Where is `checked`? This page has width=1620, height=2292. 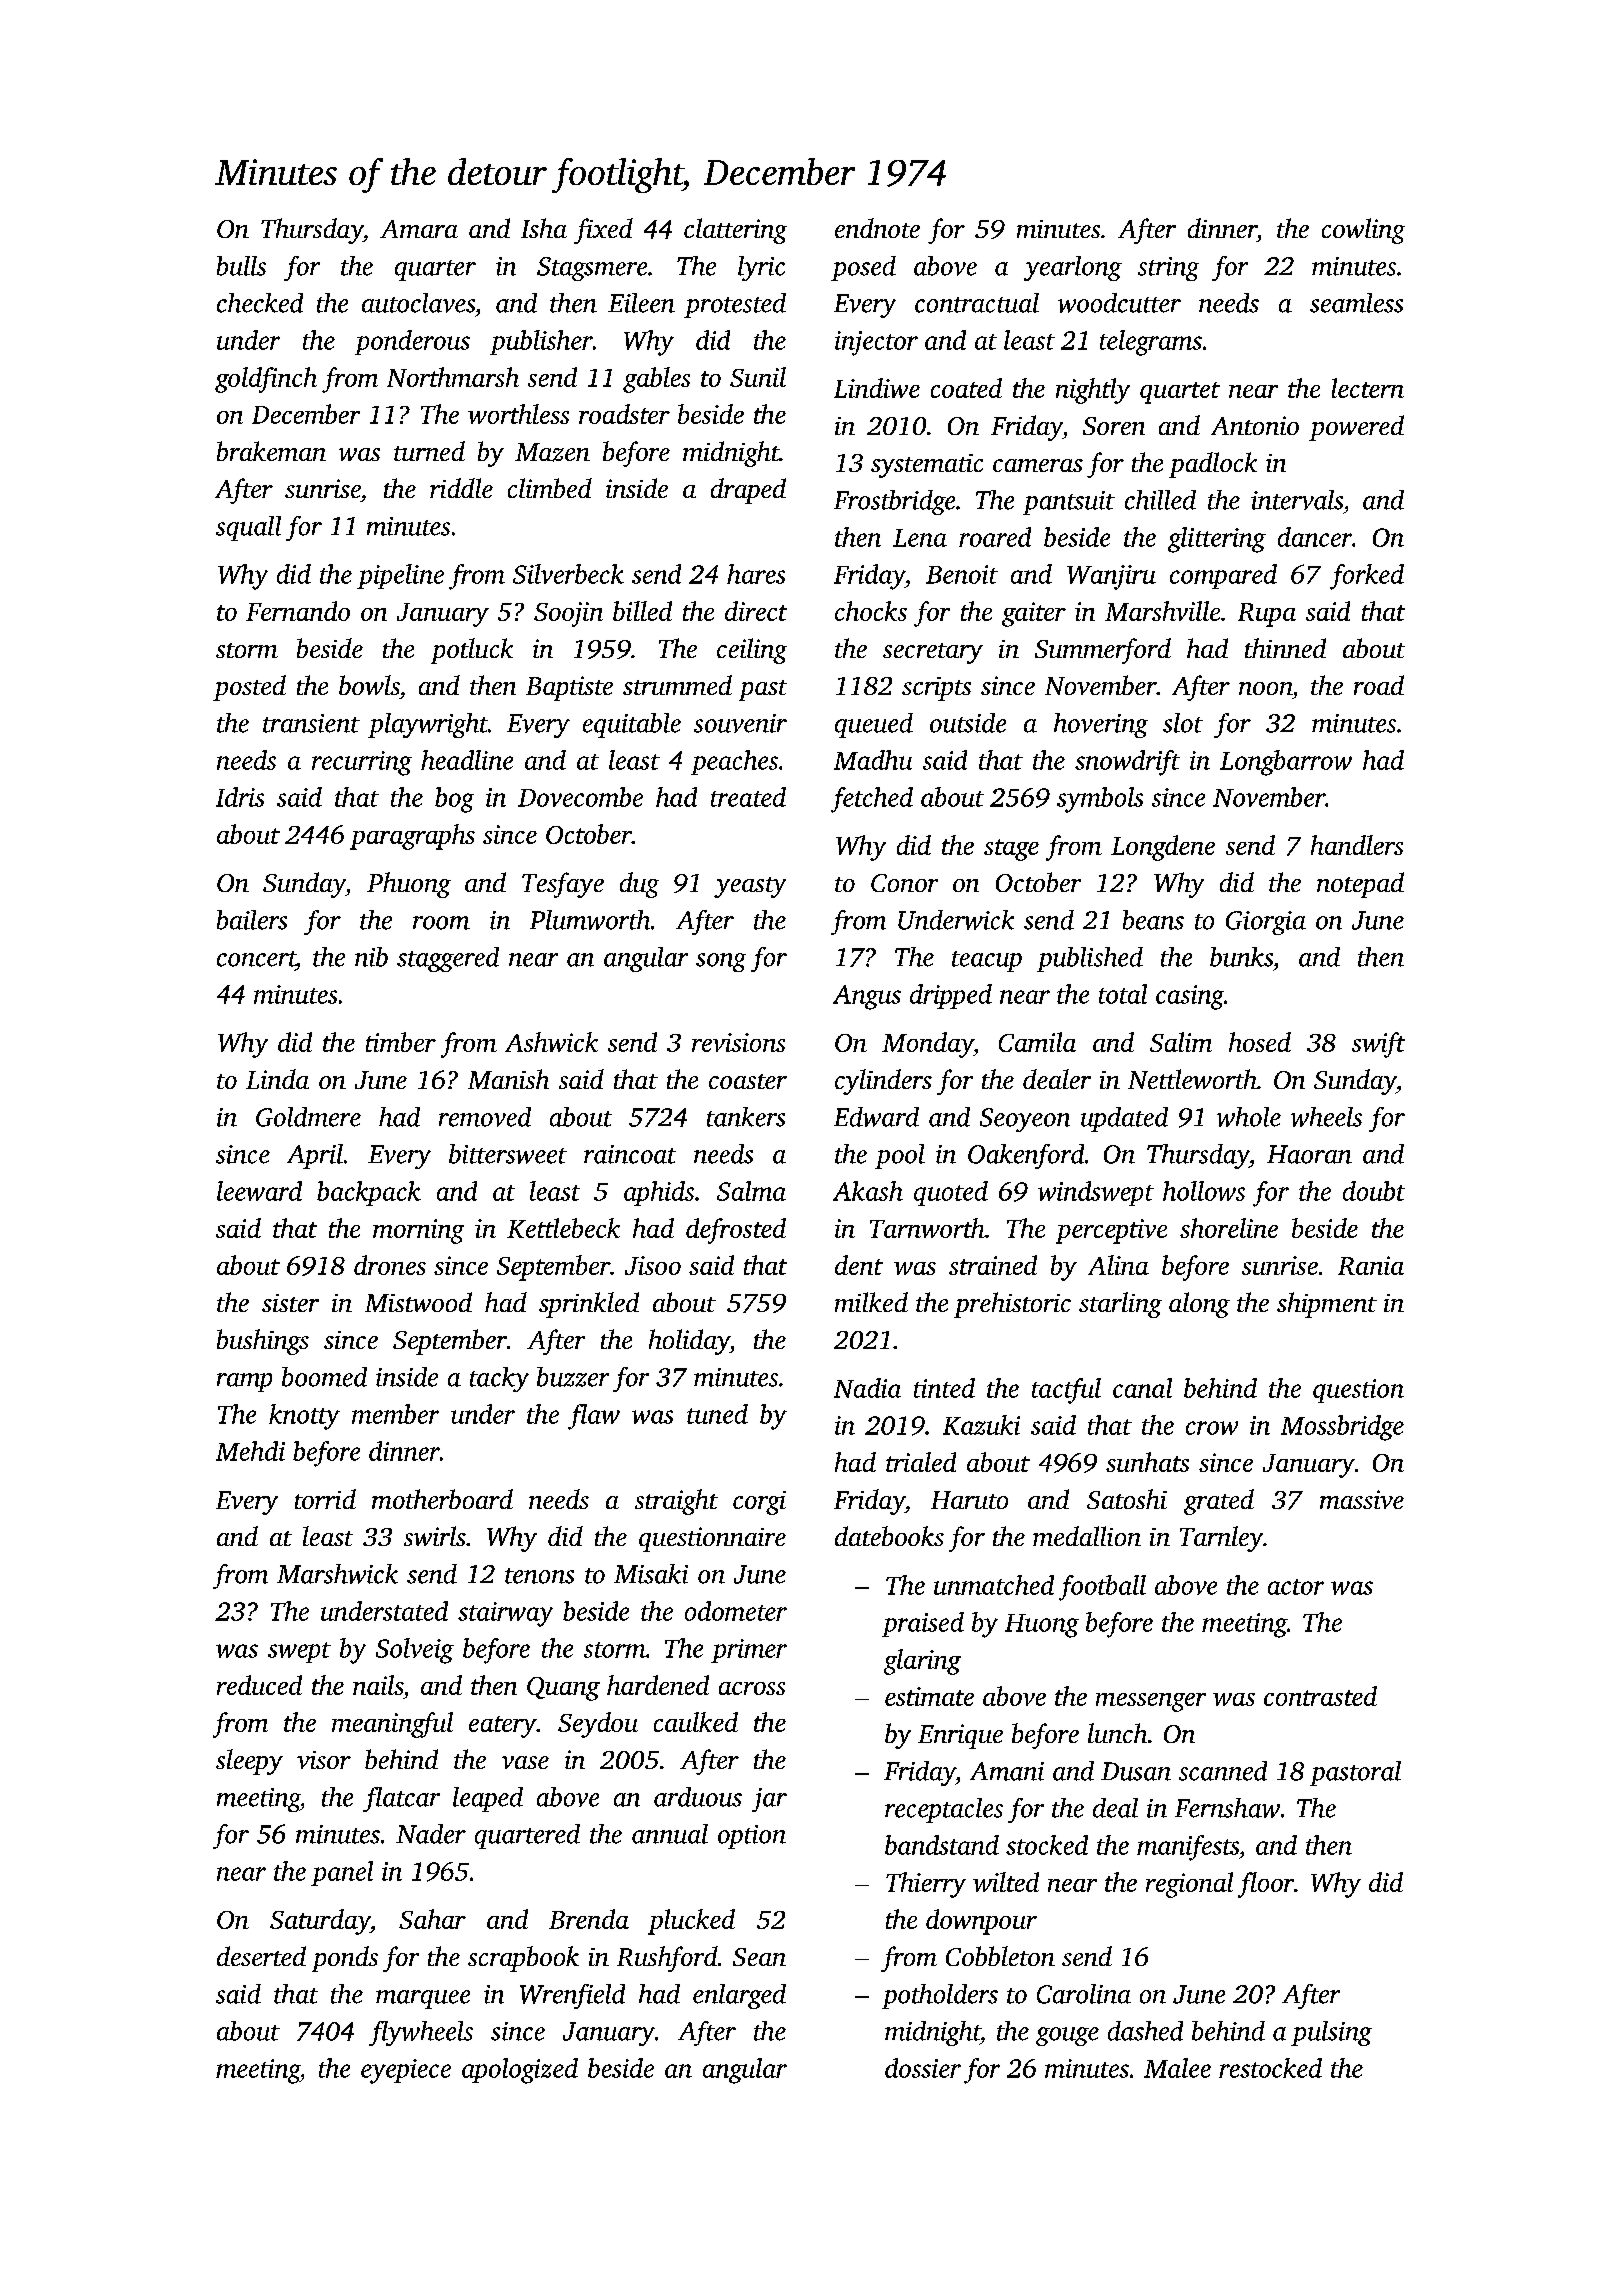 checked is located at coordinates (260, 303).
